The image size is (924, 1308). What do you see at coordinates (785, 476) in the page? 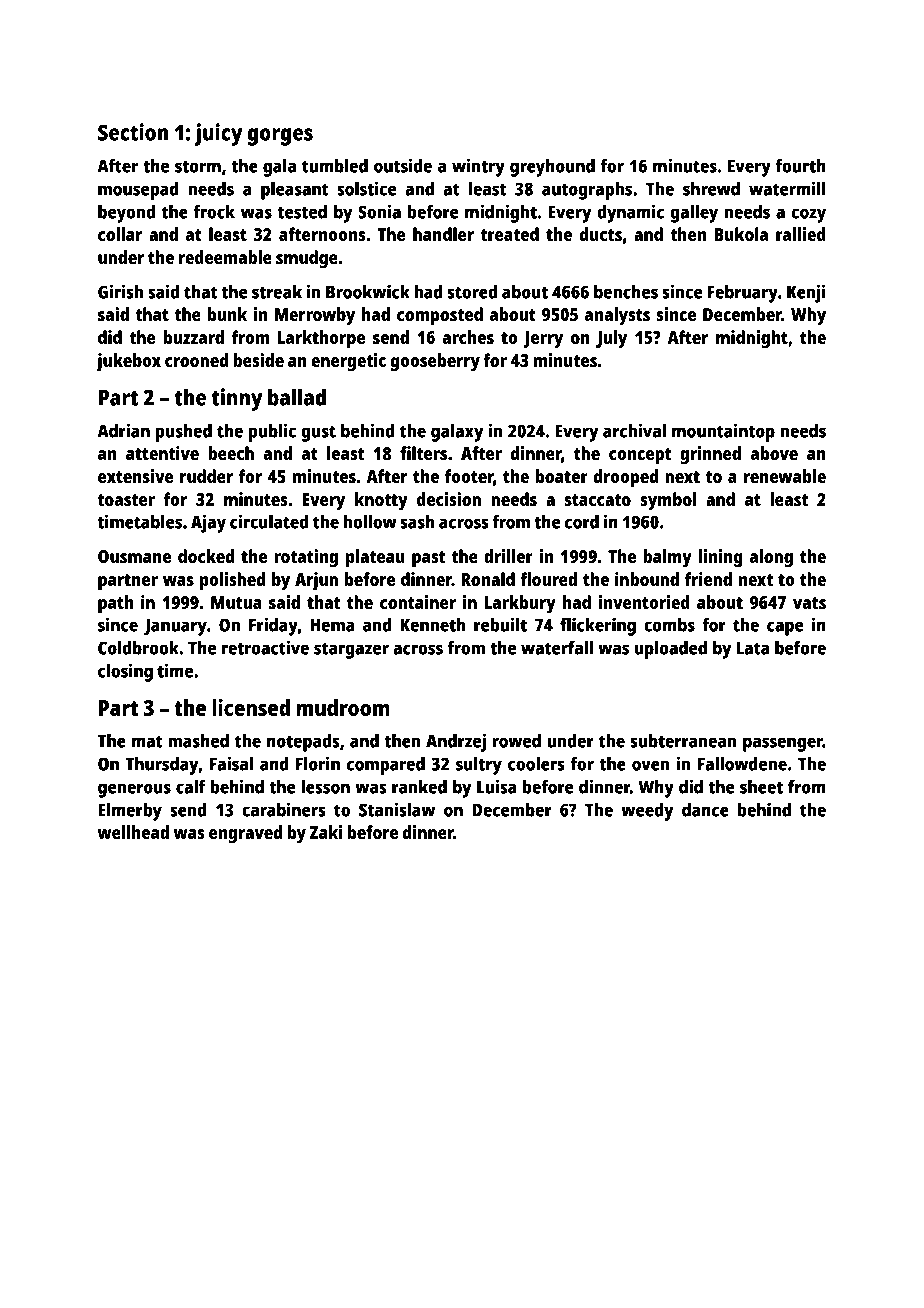
I see `renewable` at bounding box center [785, 476].
